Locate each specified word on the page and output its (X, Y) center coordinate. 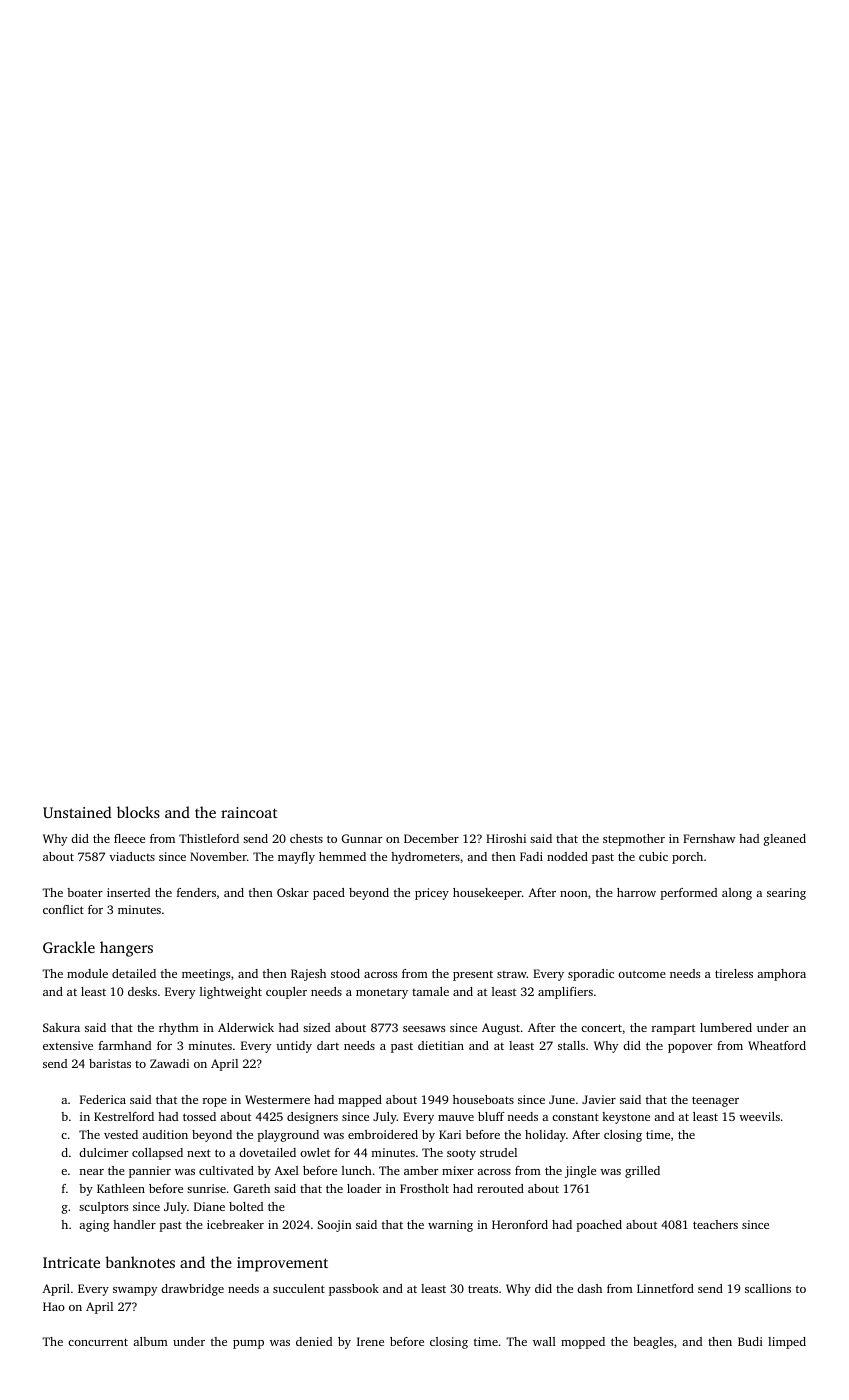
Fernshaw (709, 838)
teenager (715, 1101)
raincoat (249, 812)
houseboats (483, 1099)
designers (312, 1118)
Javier (599, 1099)
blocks (138, 812)
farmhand (125, 1045)
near (91, 1172)
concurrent (98, 1342)
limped (787, 1343)
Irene (370, 1341)
